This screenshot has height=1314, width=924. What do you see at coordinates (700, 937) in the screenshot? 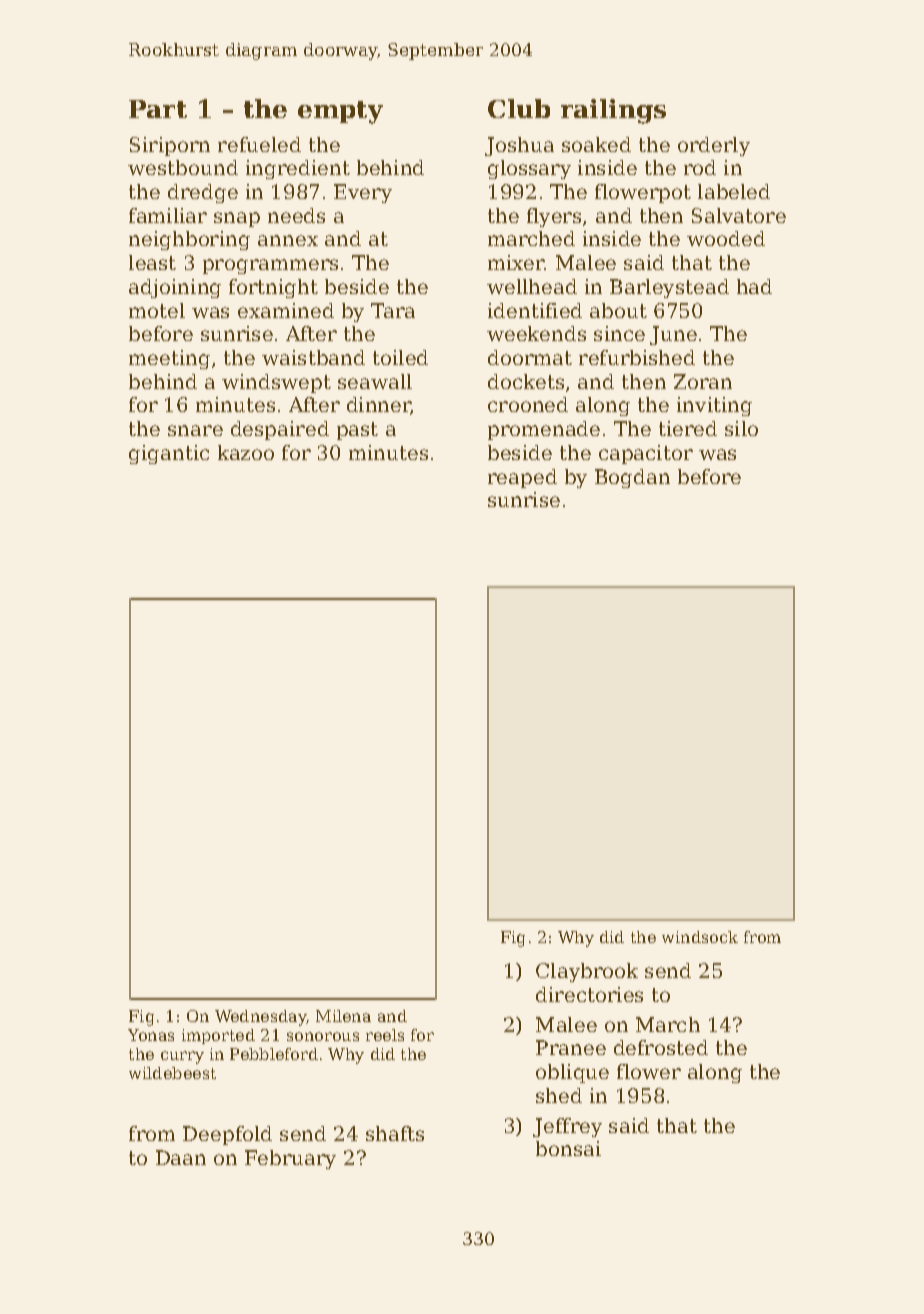
I see `windsock` at bounding box center [700, 937].
